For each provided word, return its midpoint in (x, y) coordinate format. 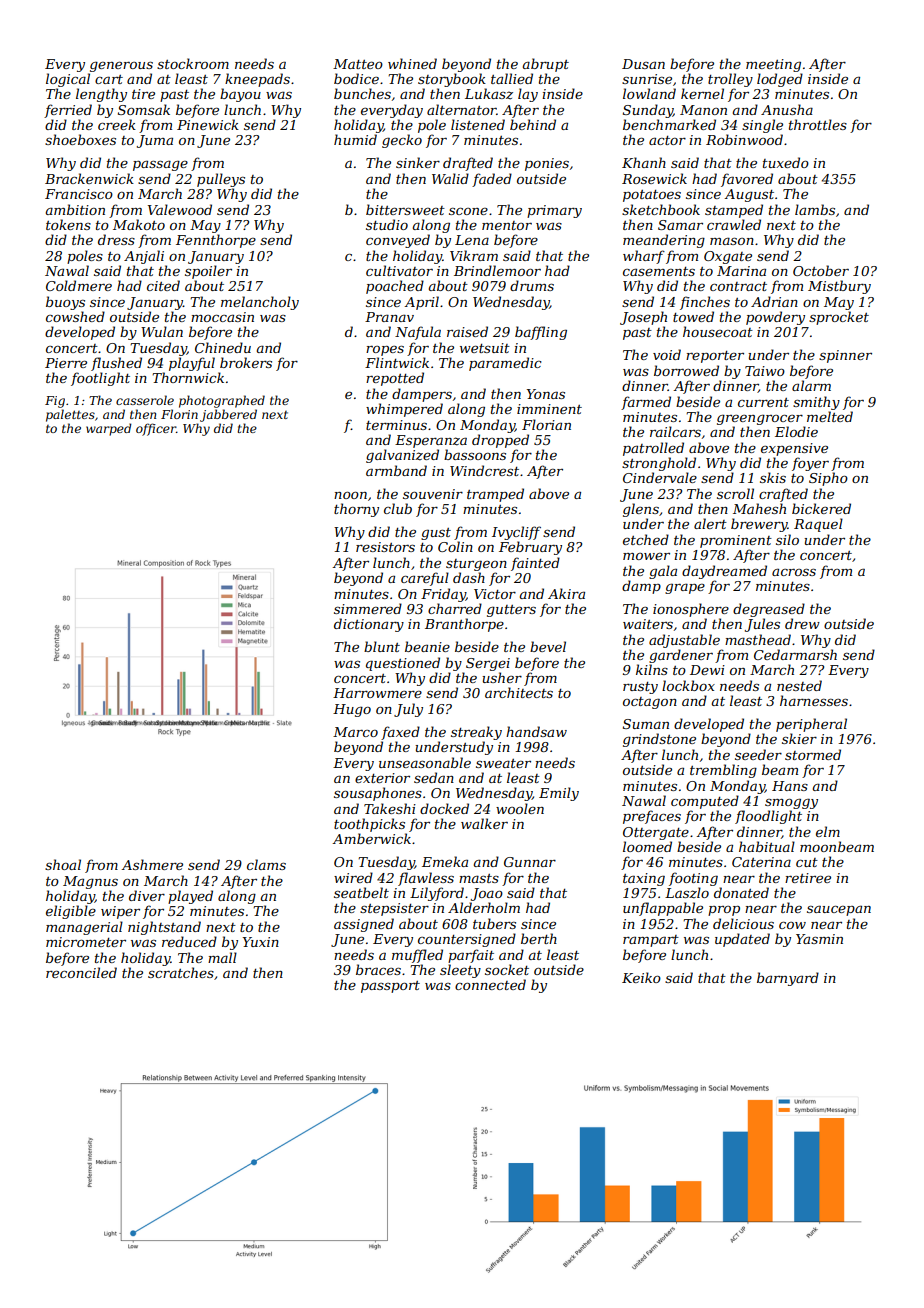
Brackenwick (89, 178)
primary (554, 211)
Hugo (352, 710)
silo (787, 539)
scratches (181, 972)
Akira (566, 593)
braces (378, 969)
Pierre (66, 363)
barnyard (788, 979)
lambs (815, 209)
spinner (845, 356)
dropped (500, 441)
